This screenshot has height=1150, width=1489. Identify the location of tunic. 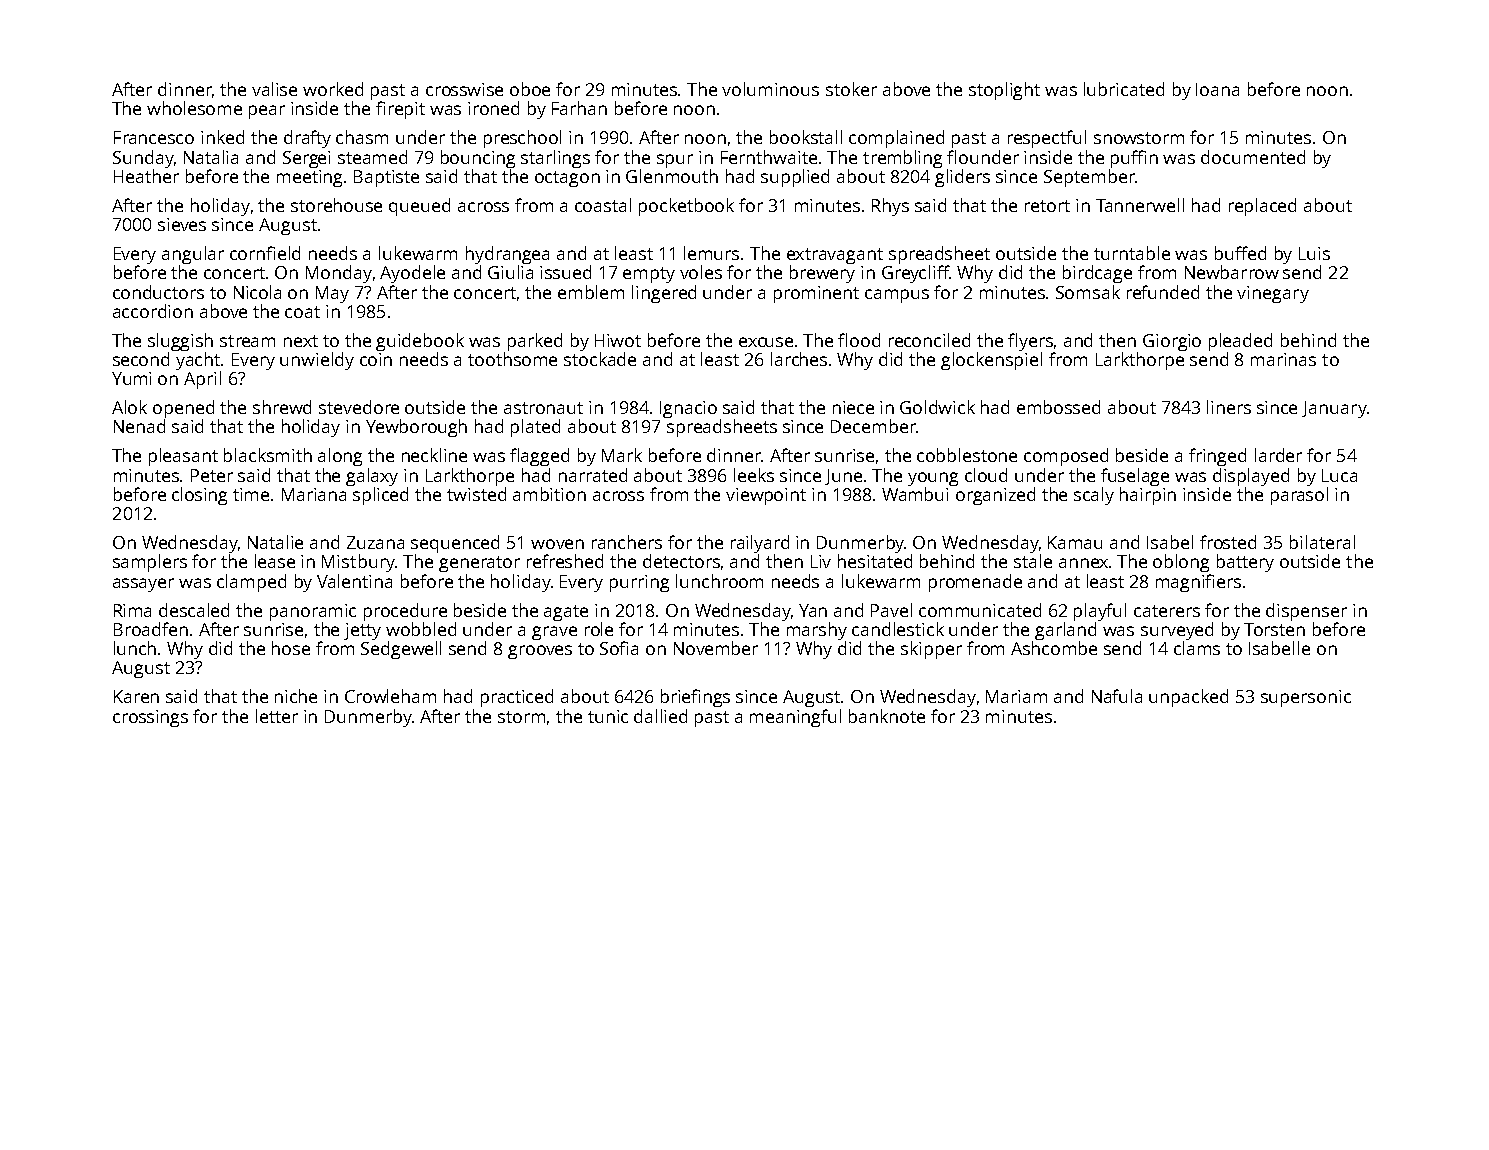
(608, 716).
